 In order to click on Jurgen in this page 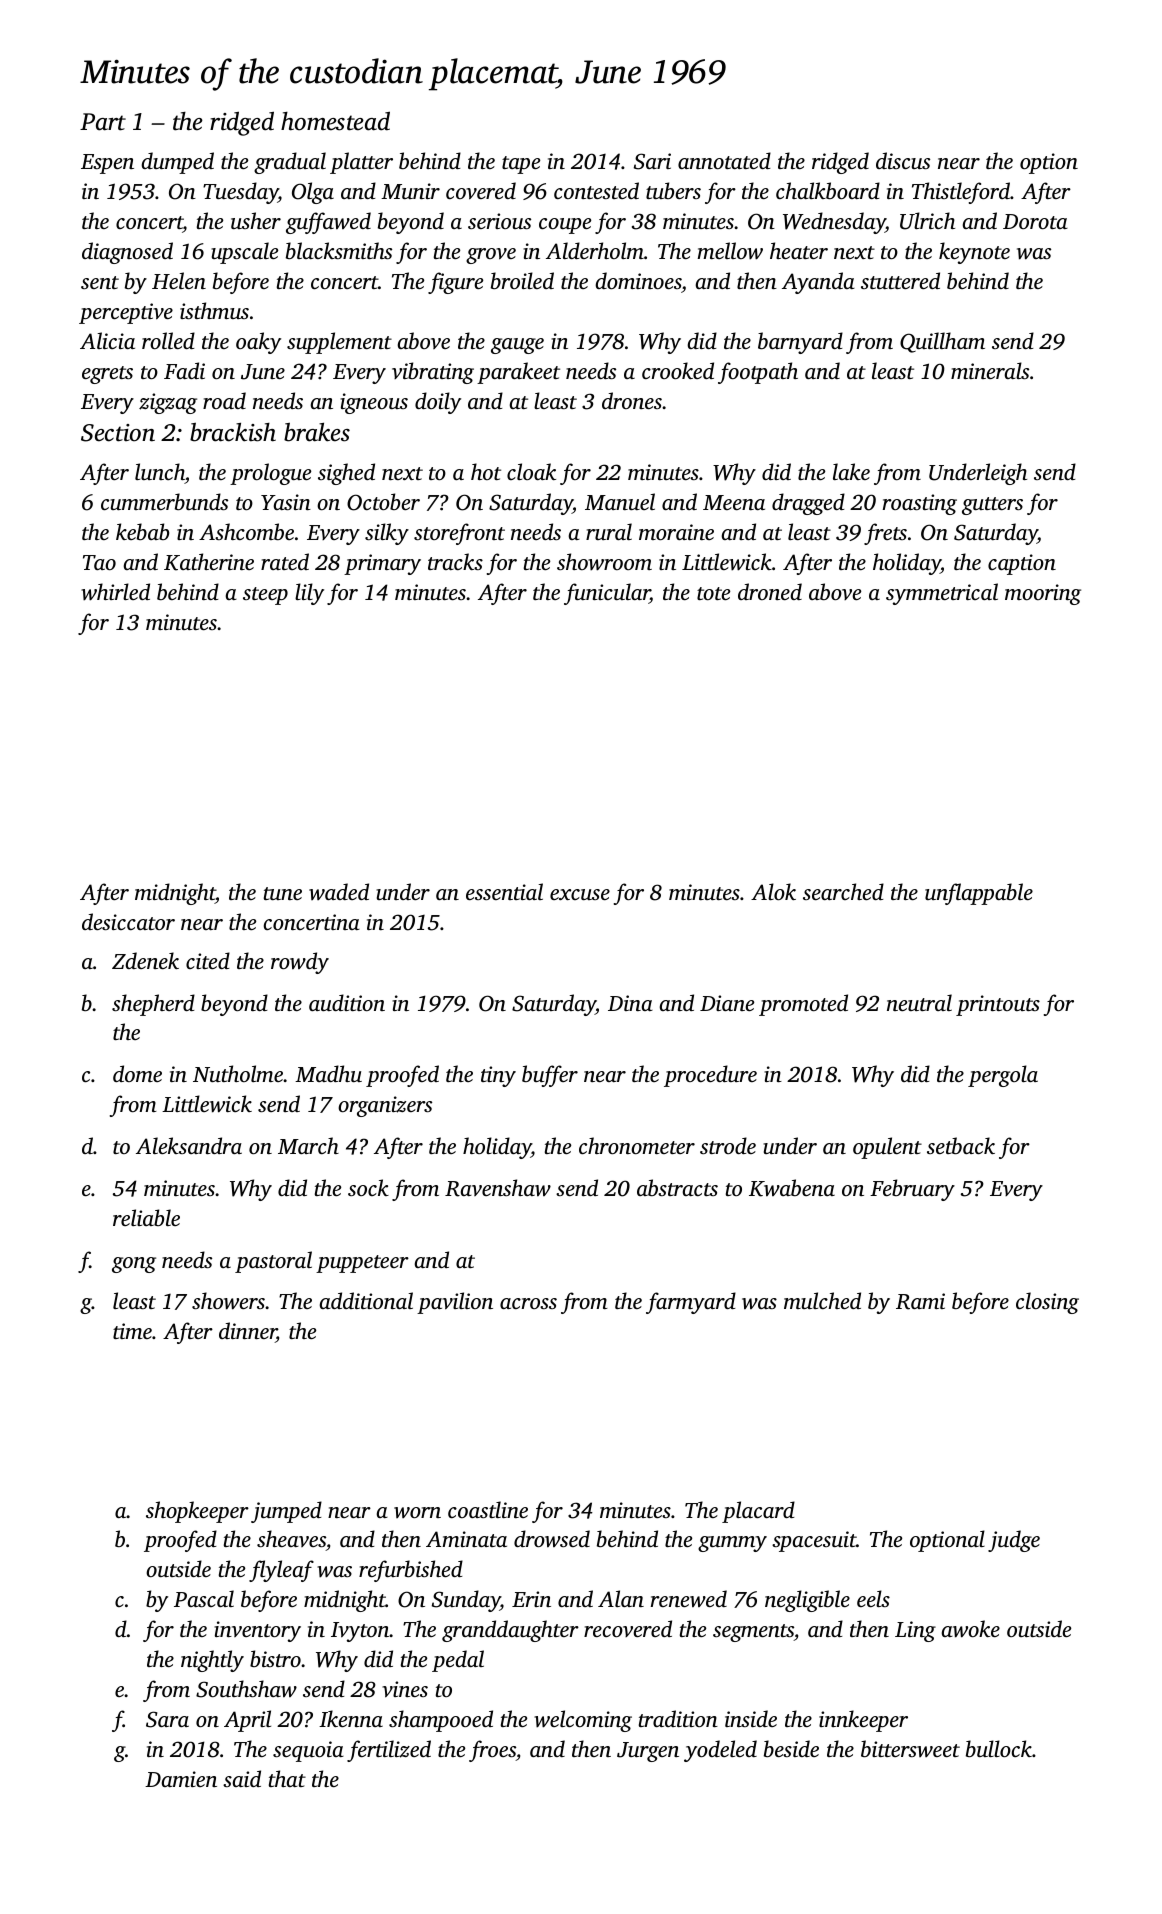, I will do `click(648, 1752)`.
